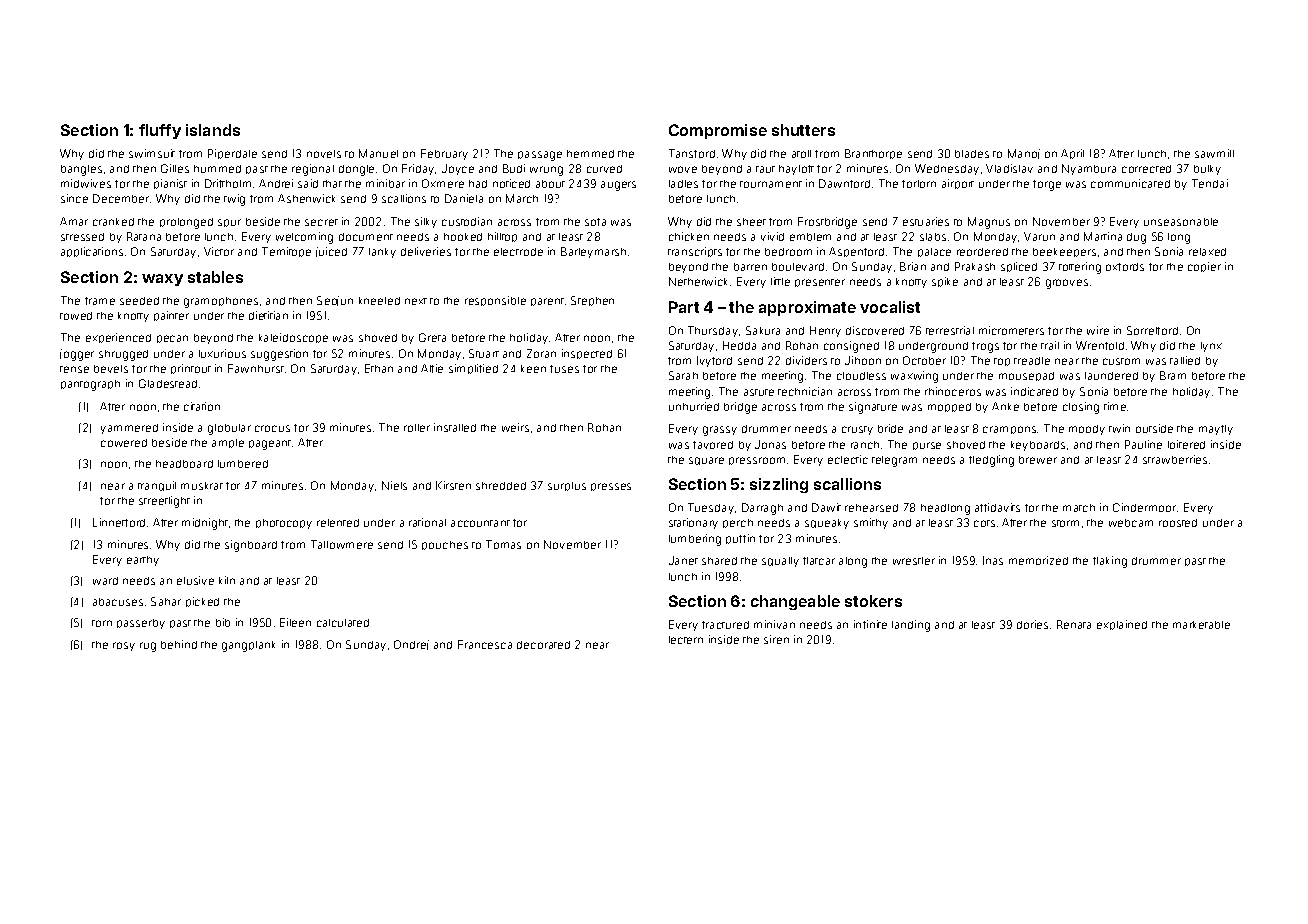 This page has width=1308, height=924. Describe the element at coordinates (160, 131) in the page. I see `fluffy` at that location.
